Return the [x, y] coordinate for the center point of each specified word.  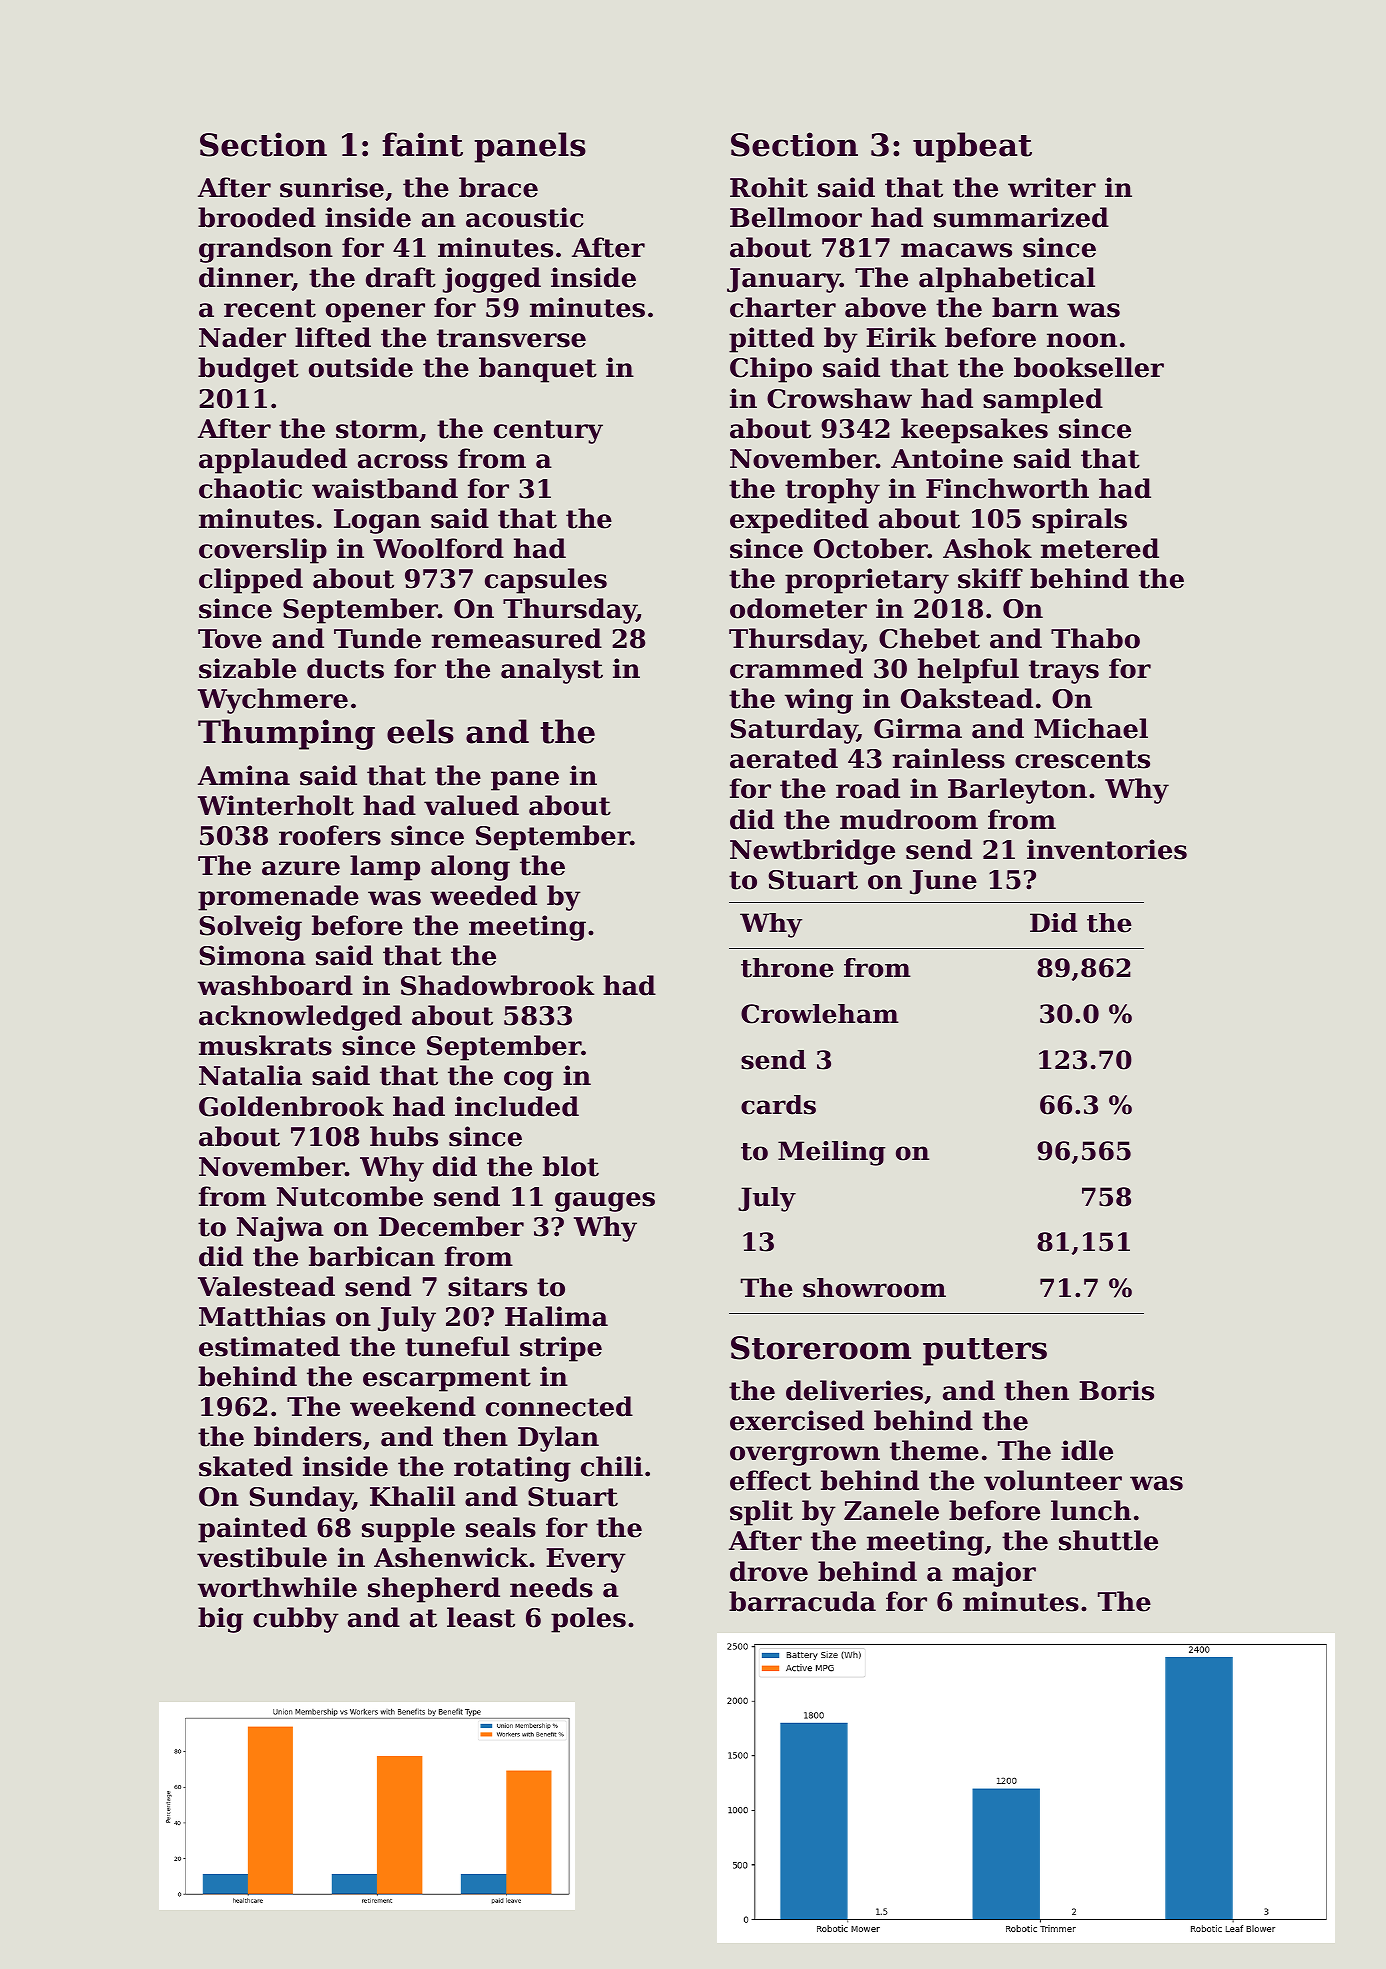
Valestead [266, 1286]
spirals [1079, 521]
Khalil [412, 1496]
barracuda [802, 1601]
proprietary [867, 581]
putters [985, 1352]
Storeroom [821, 1348]
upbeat [972, 147]
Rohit [769, 187]
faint [422, 144]
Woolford [438, 548]
